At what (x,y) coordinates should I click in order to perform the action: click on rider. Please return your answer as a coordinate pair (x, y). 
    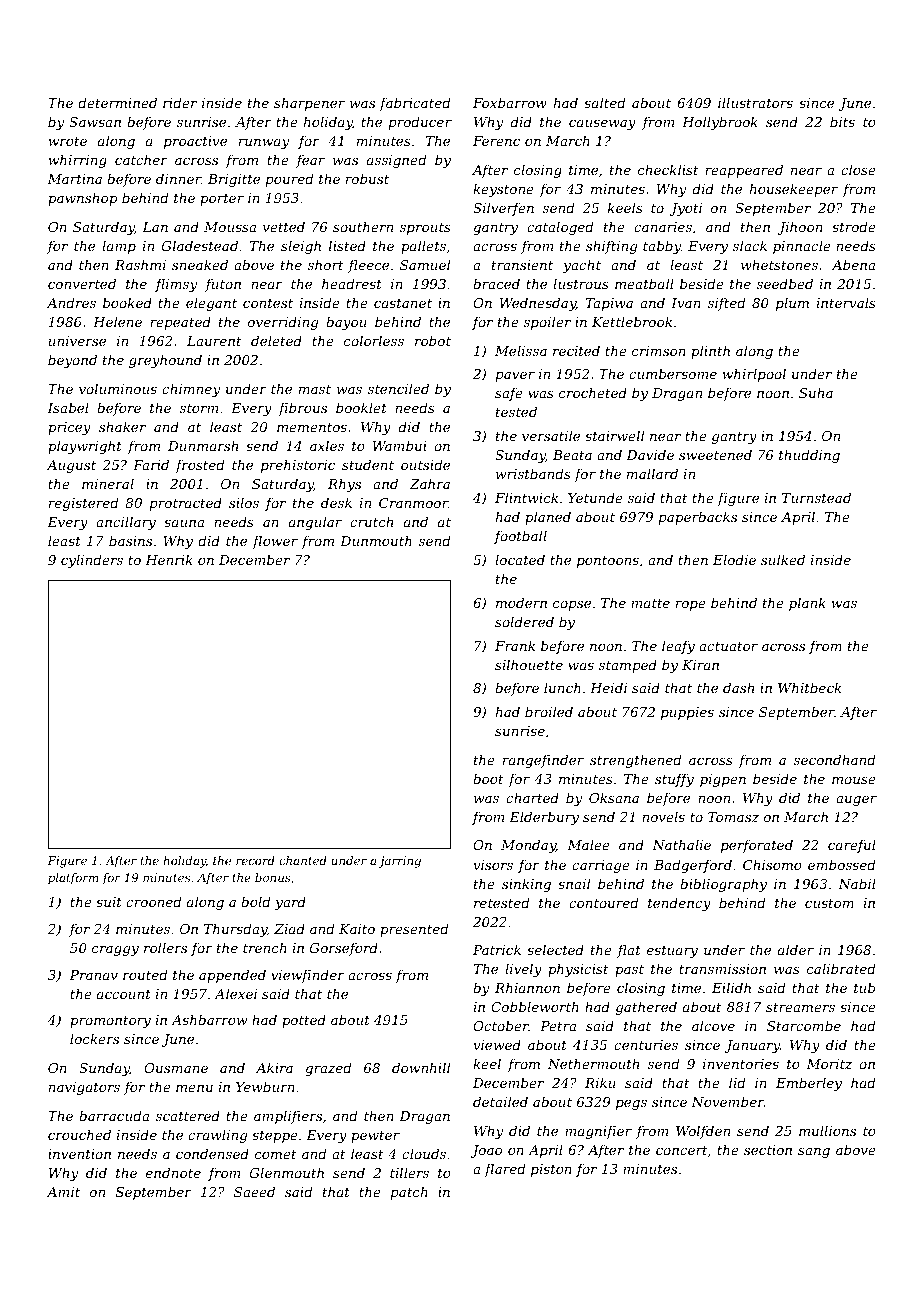
    Looking at the image, I should click on (180, 102).
